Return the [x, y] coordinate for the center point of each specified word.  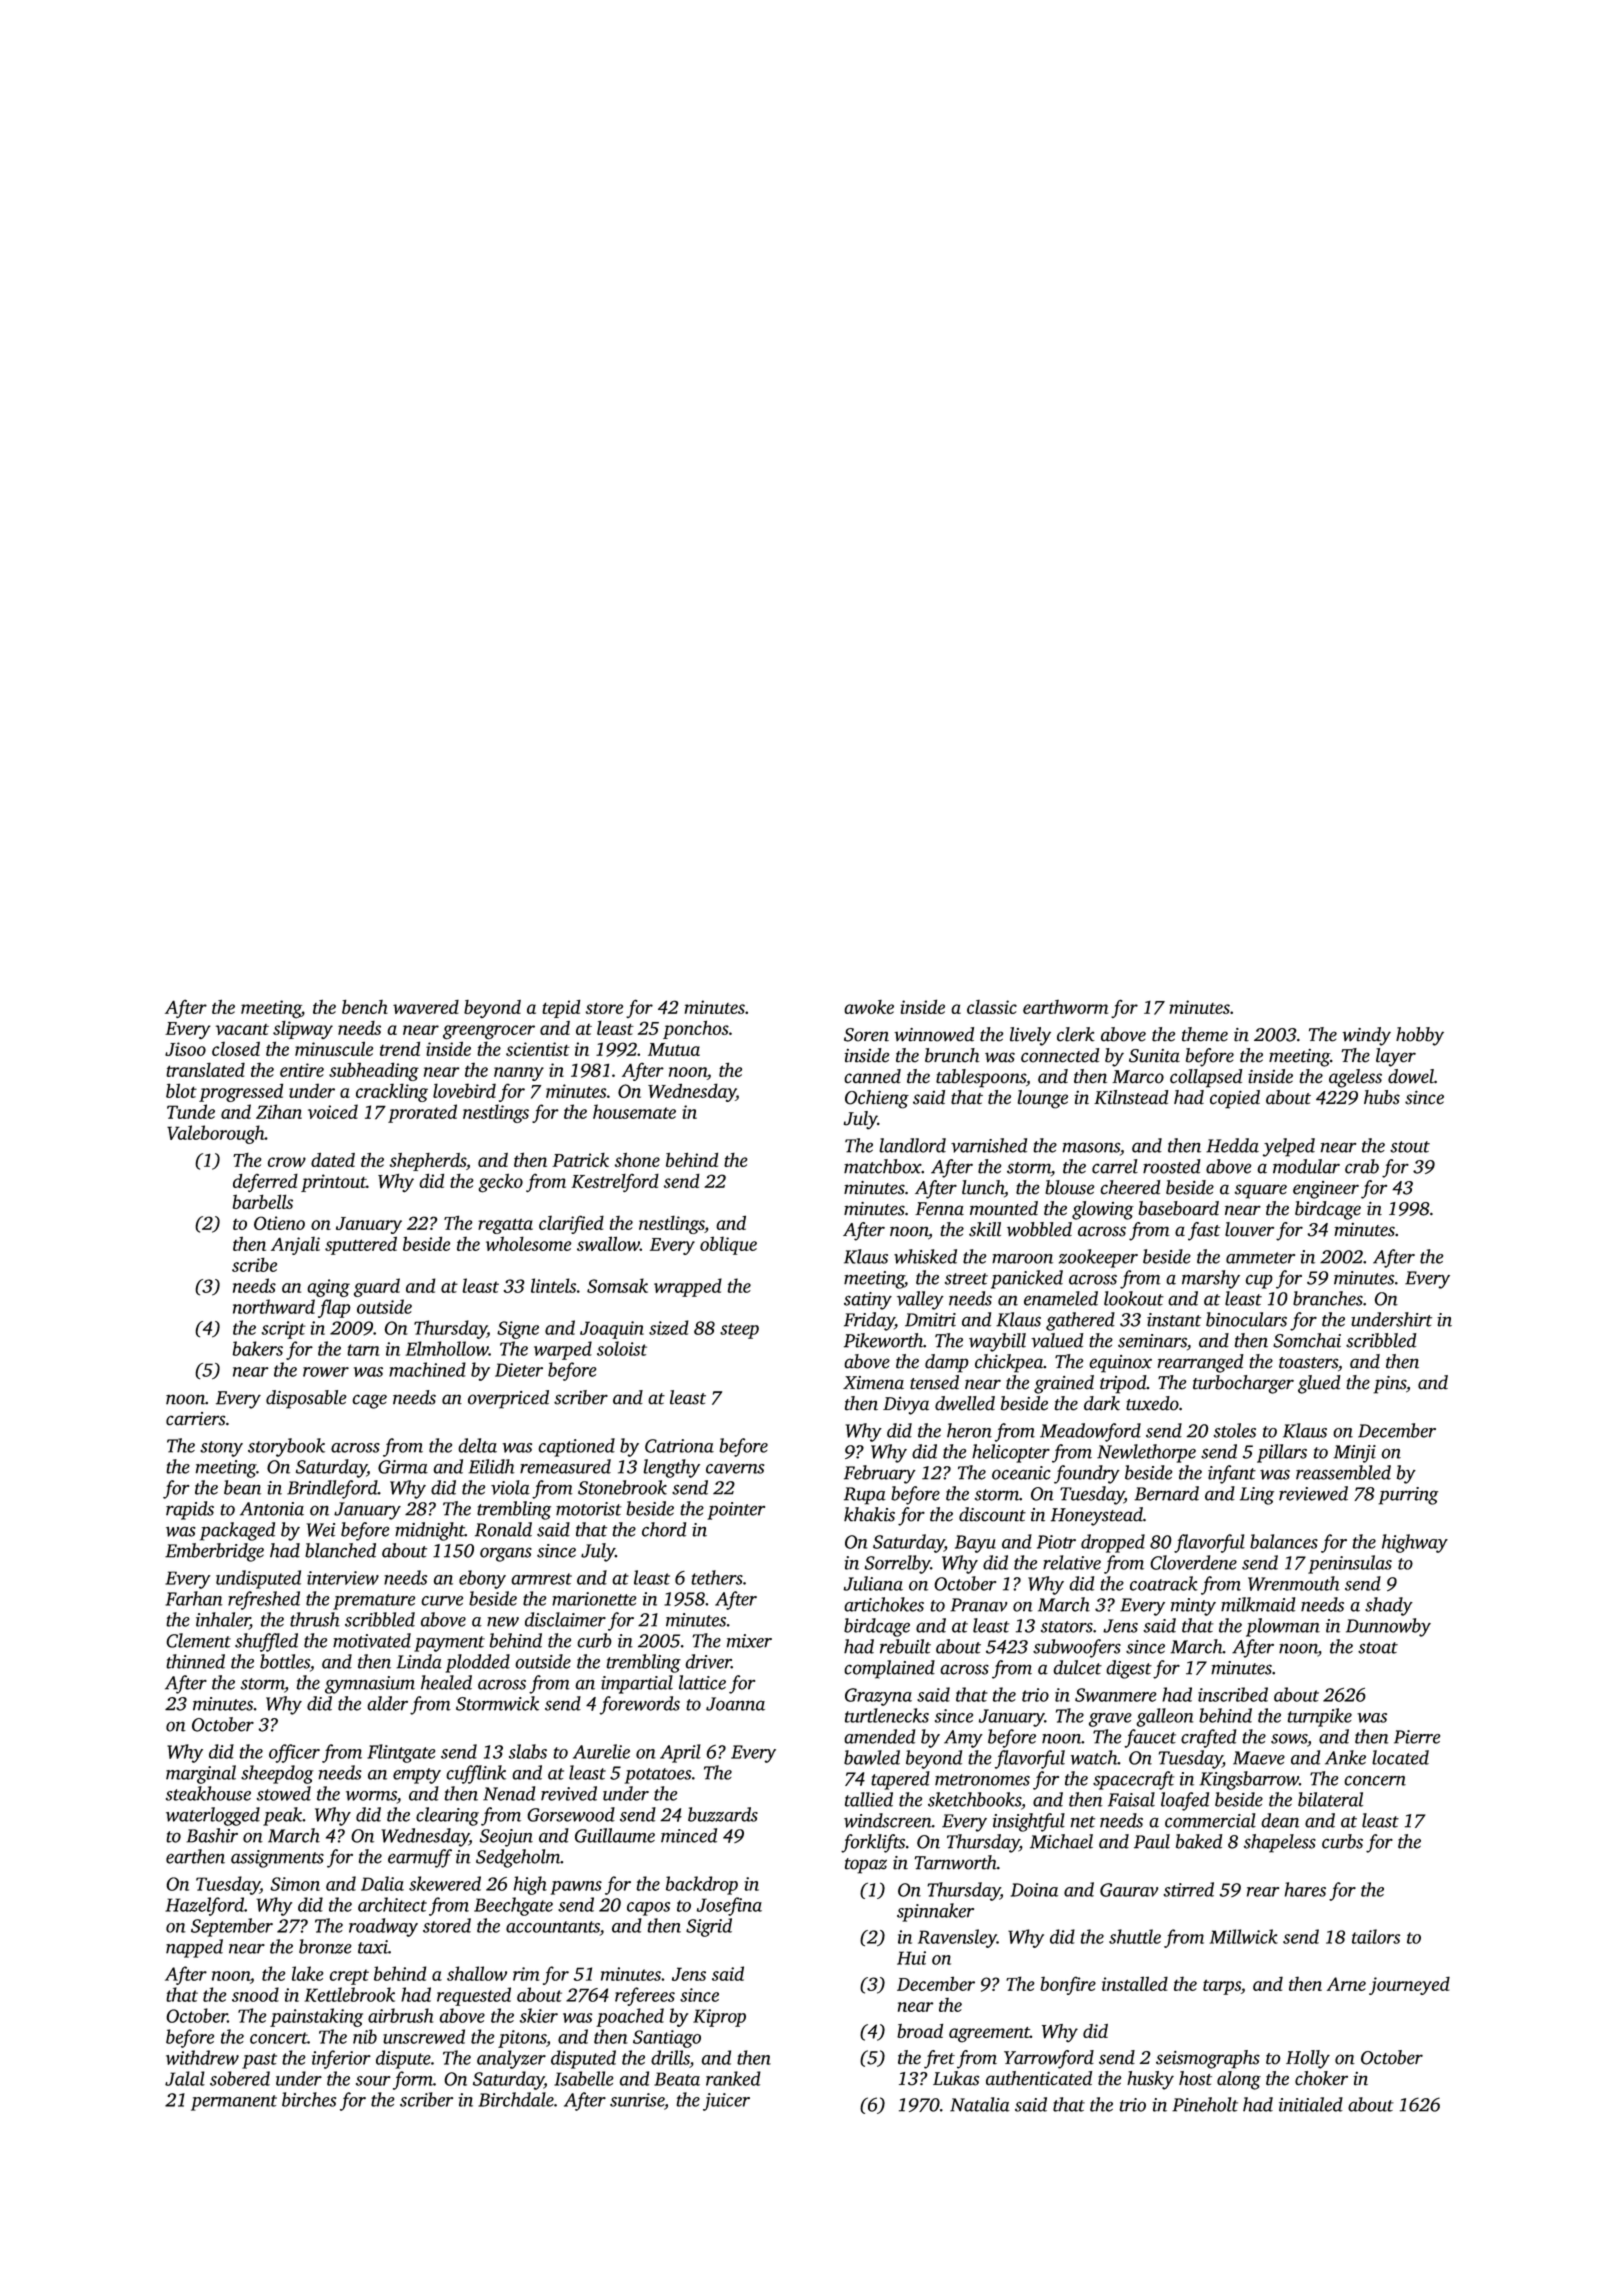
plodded [477, 1663]
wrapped [688, 1287]
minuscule [334, 1048]
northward [274, 1306]
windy [1366, 1036]
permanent [234, 2103]
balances [1284, 1541]
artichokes [884, 1604]
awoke [869, 1007]
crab [1362, 1166]
